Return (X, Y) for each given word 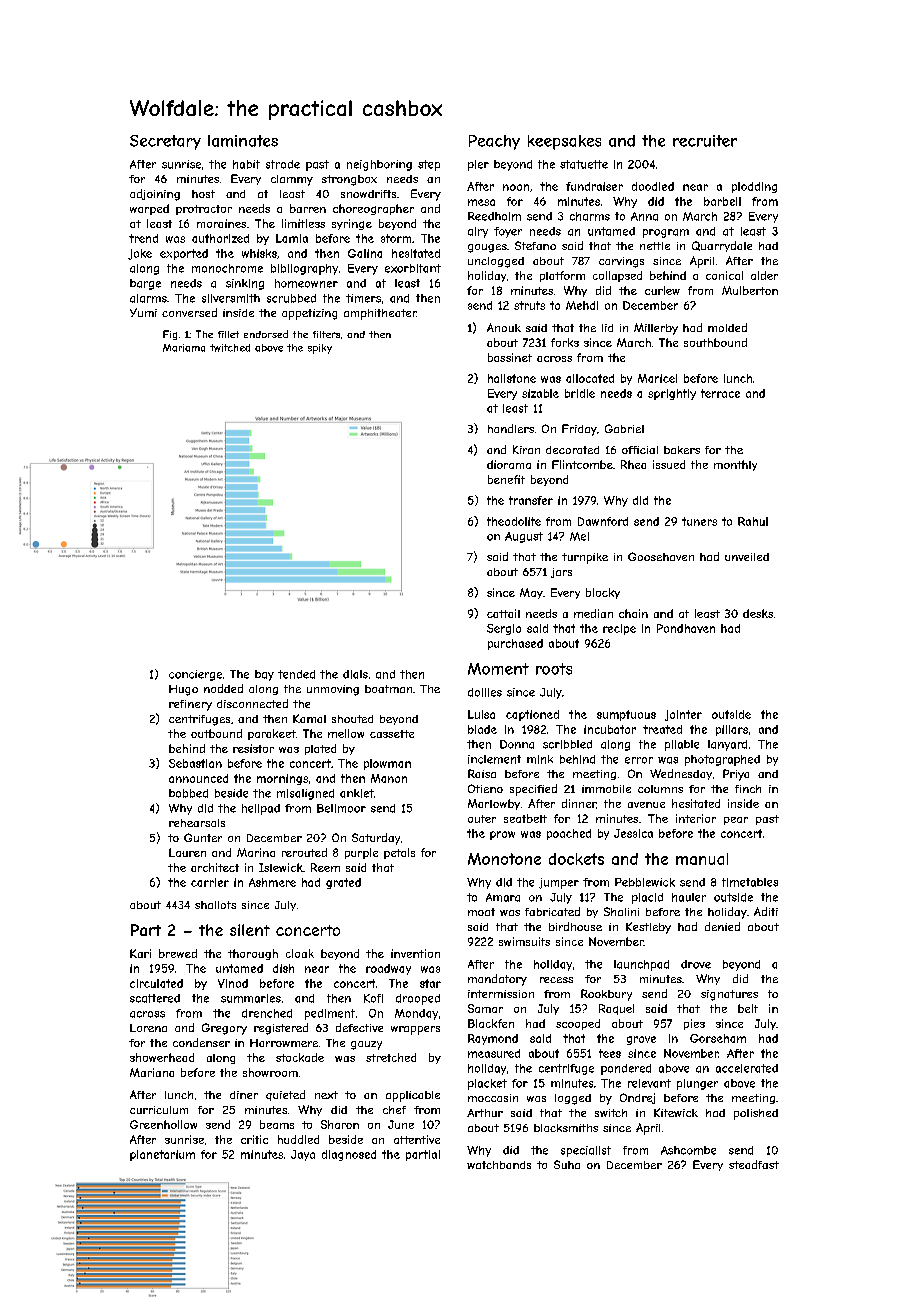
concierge (195, 675)
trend (143, 238)
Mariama (184, 348)
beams (277, 1124)
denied (722, 926)
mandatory (497, 980)
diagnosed (349, 1155)
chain (633, 613)
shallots (215, 905)
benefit (506, 479)
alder (764, 275)
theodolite (514, 521)
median (593, 613)
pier (478, 165)
